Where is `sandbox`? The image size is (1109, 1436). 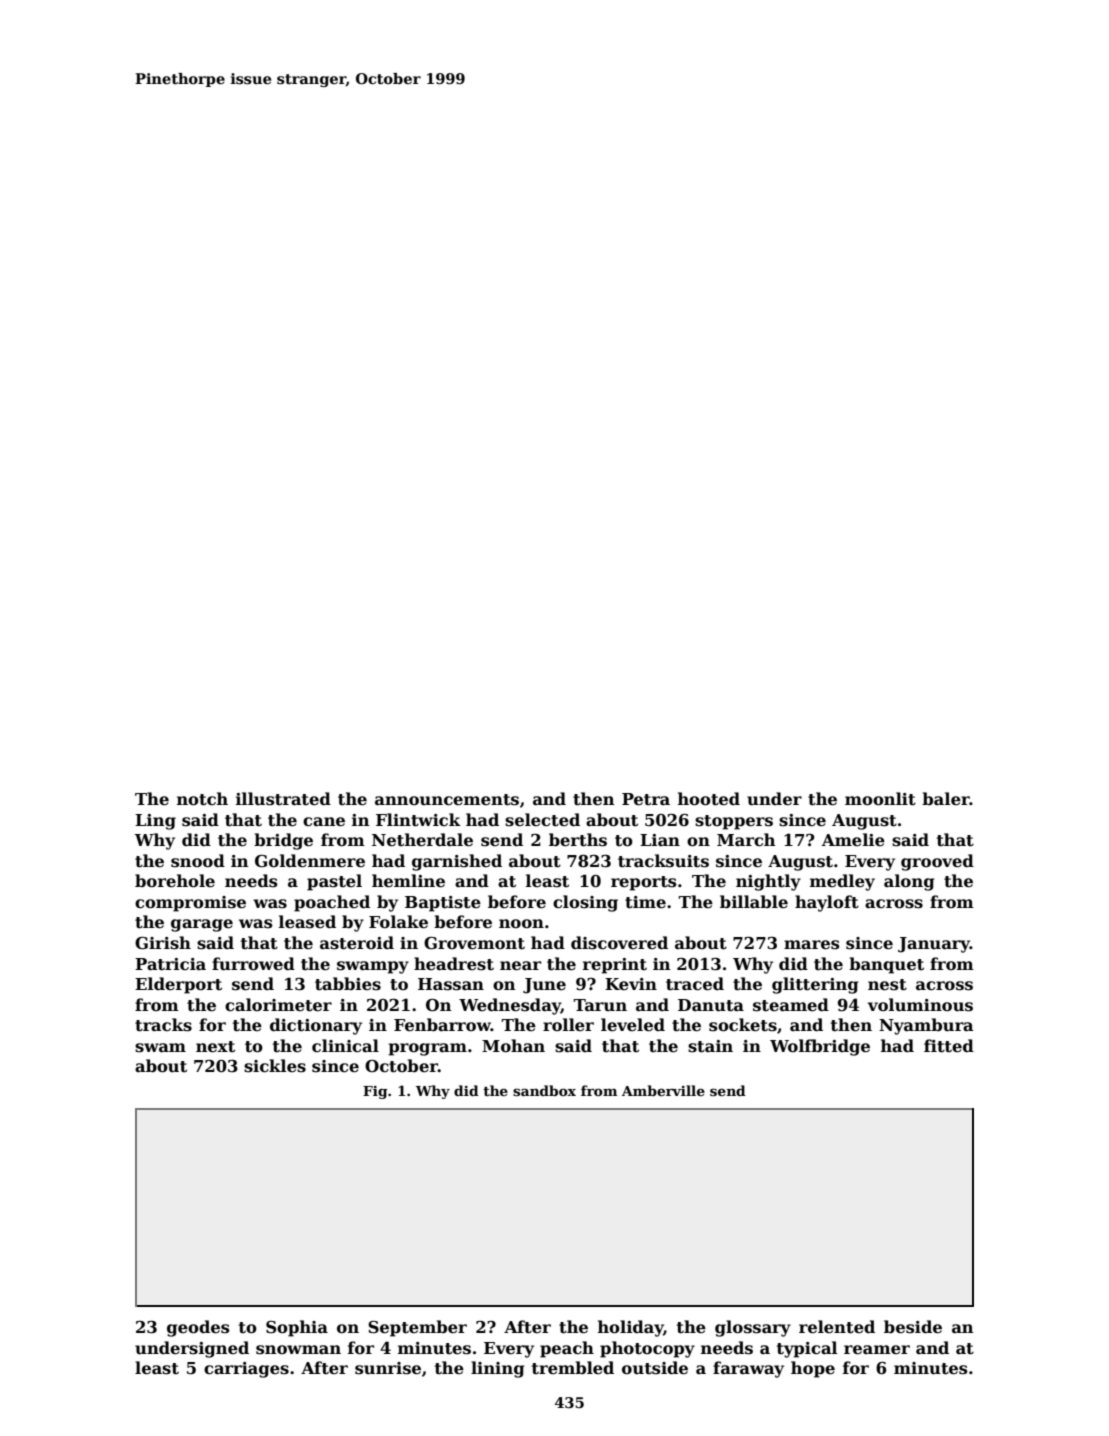 sandbox is located at coordinates (544, 1090).
